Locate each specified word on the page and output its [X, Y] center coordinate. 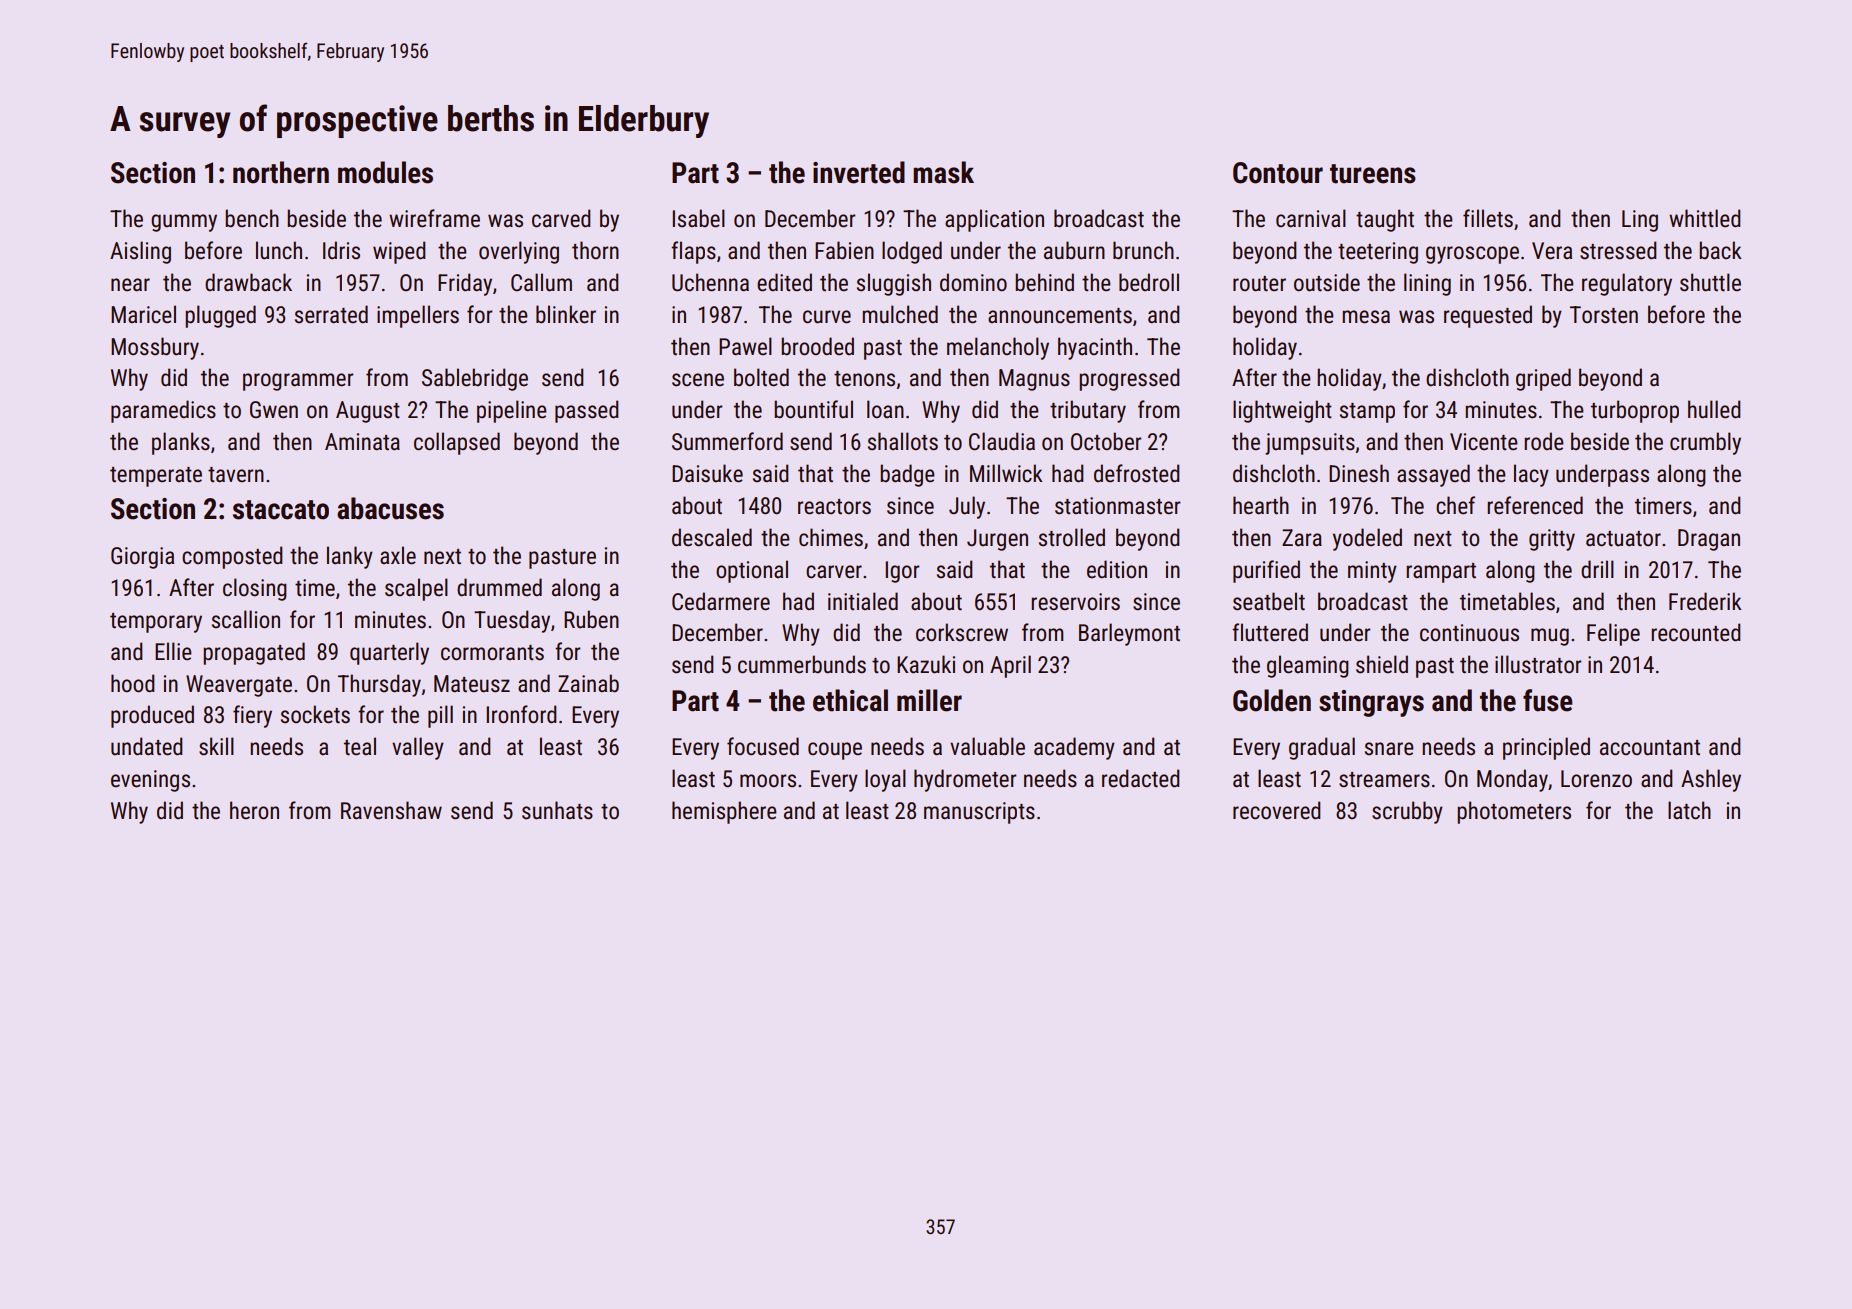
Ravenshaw [391, 810]
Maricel [143, 314]
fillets [1488, 218]
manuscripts [979, 813]
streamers [1384, 780]
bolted [761, 377]
